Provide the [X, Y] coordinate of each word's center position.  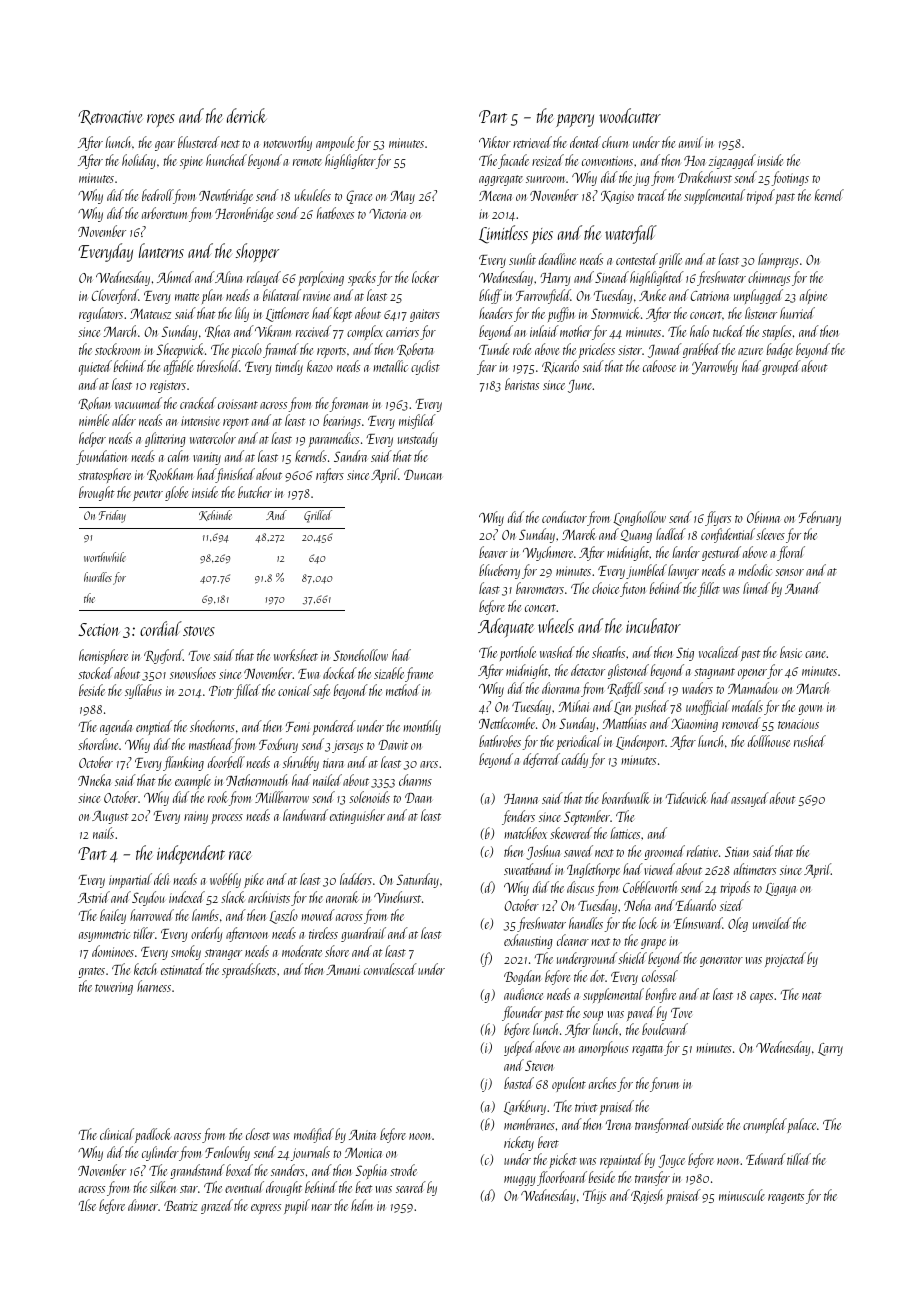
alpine [813, 296]
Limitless [503, 234]
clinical [117, 1134]
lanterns [161, 250]
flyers [718, 518]
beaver [493, 552]
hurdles [98, 577]
